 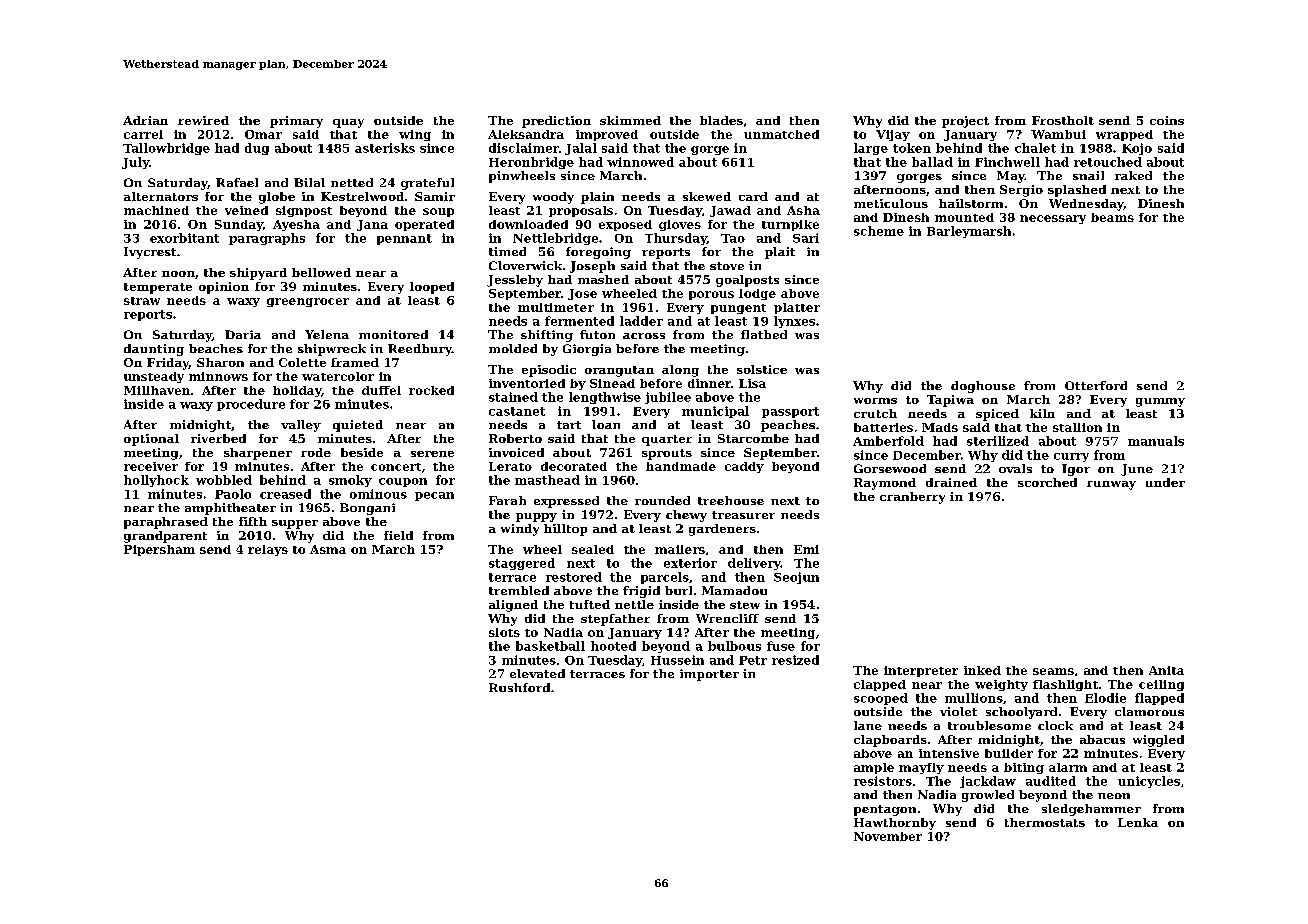 What do you see at coordinates (537, 673) in the screenshot?
I see `elevated` at bounding box center [537, 673].
